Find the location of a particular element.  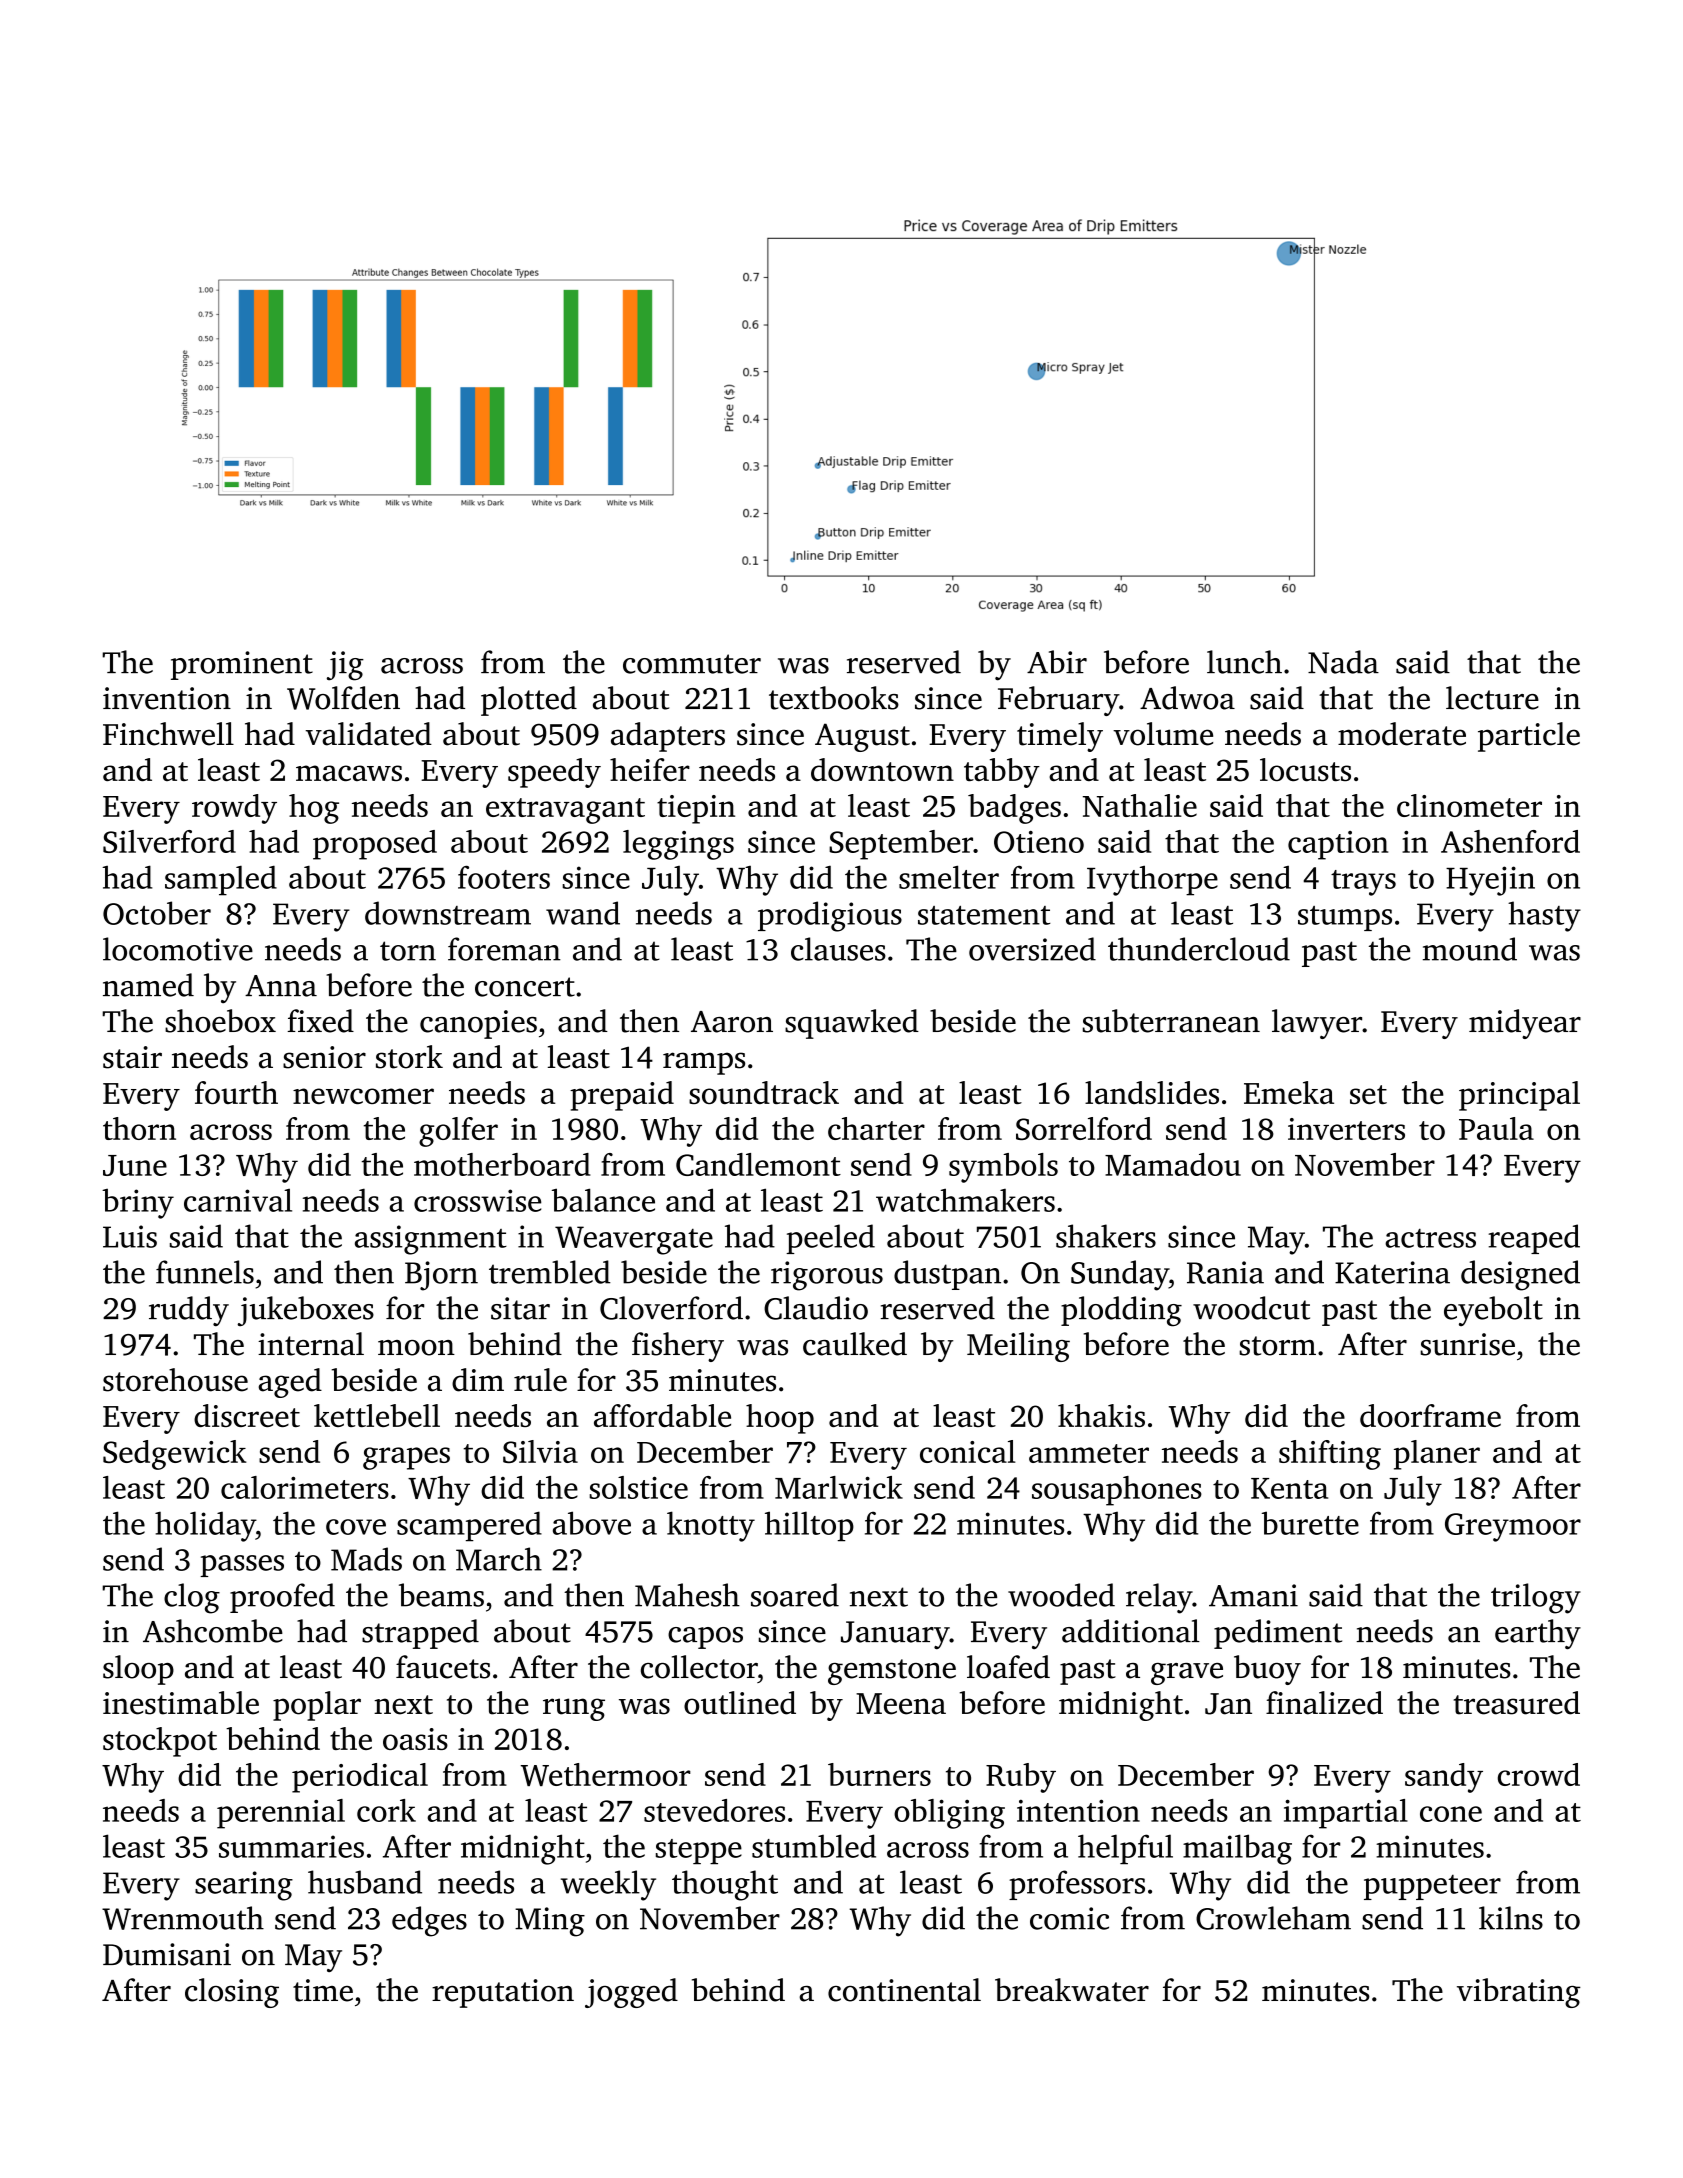

jogged is located at coordinates (631, 1993).
